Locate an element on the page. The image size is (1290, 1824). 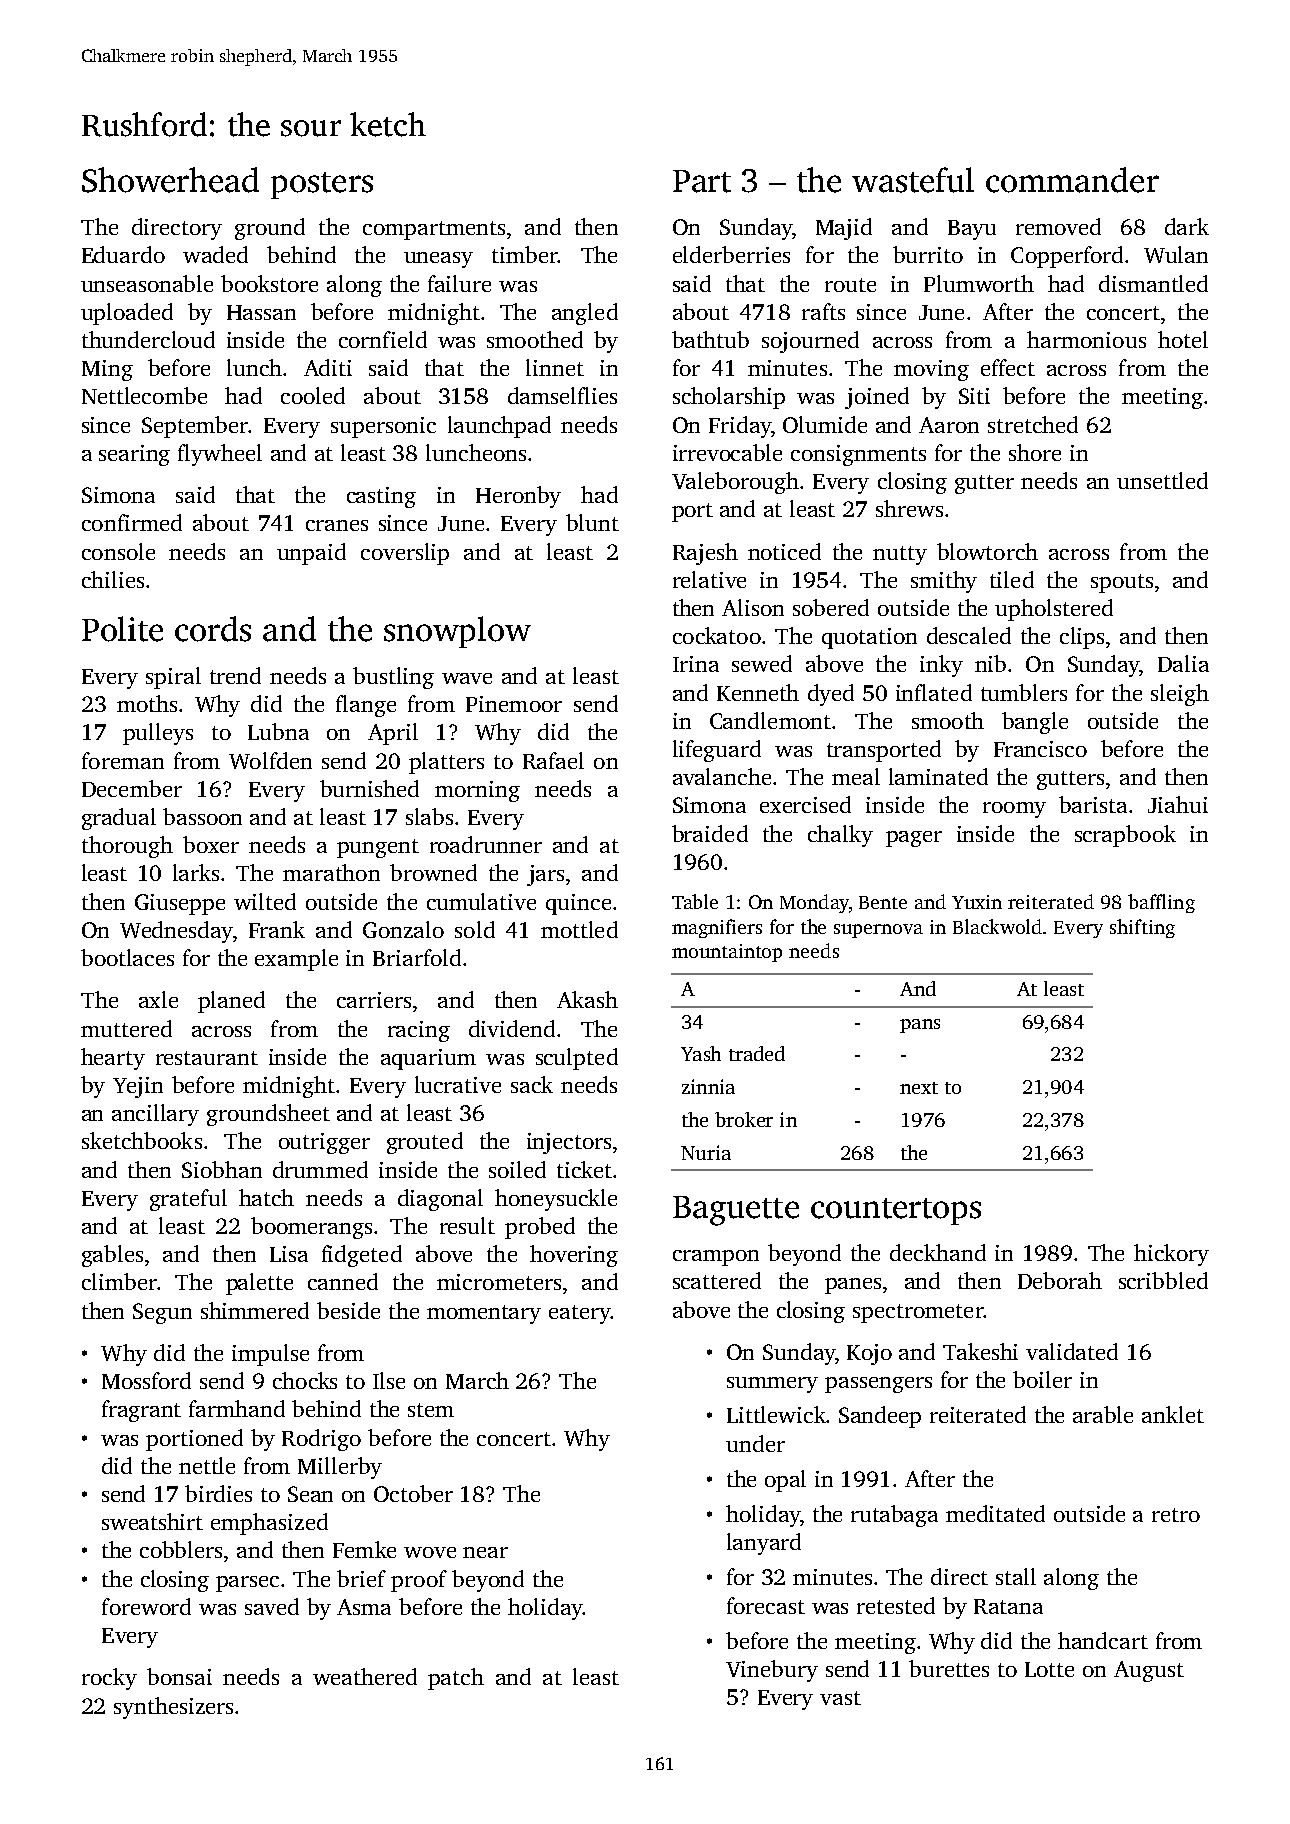
Littlewick is located at coordinates (776, 1414).
